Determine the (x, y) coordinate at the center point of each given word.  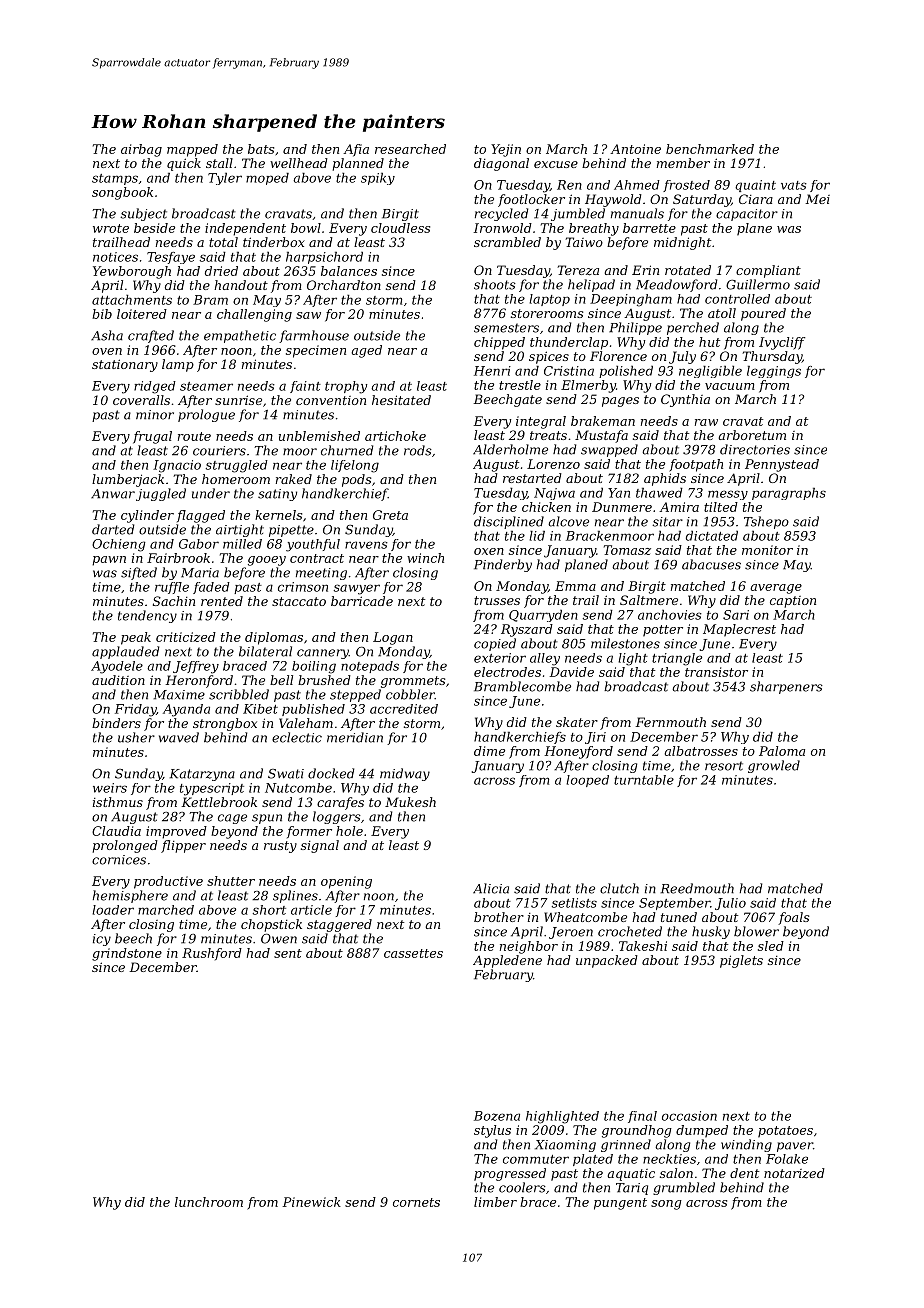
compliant (768, 271)
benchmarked (710, 149)
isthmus (118, 802)
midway (405, 774)
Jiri (595, 738)
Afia (356, 150)
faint (305, 387)
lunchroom (209, 1202)
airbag (141, 150)
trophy (346, 387)
